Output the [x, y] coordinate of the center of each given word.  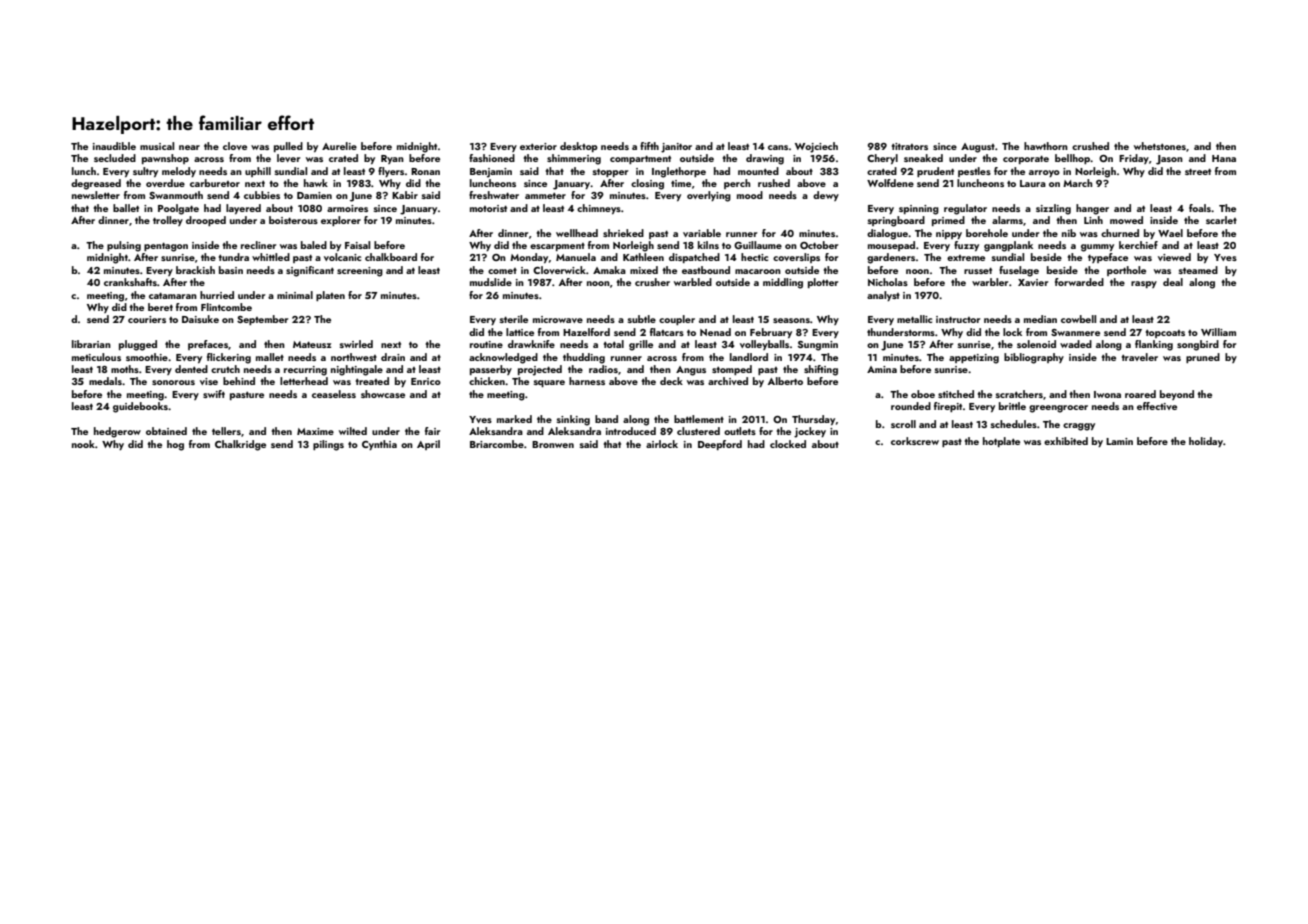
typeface [1108, 258]
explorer [341, 221]
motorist [488, 208]
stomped [732, 370]
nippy [949, 234]
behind [239, 381]
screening [360, 272]
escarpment [557, 247]
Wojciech [816, 147]
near [189, 147]
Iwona [1107, 394]
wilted [353, 431]
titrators [910, 146]
